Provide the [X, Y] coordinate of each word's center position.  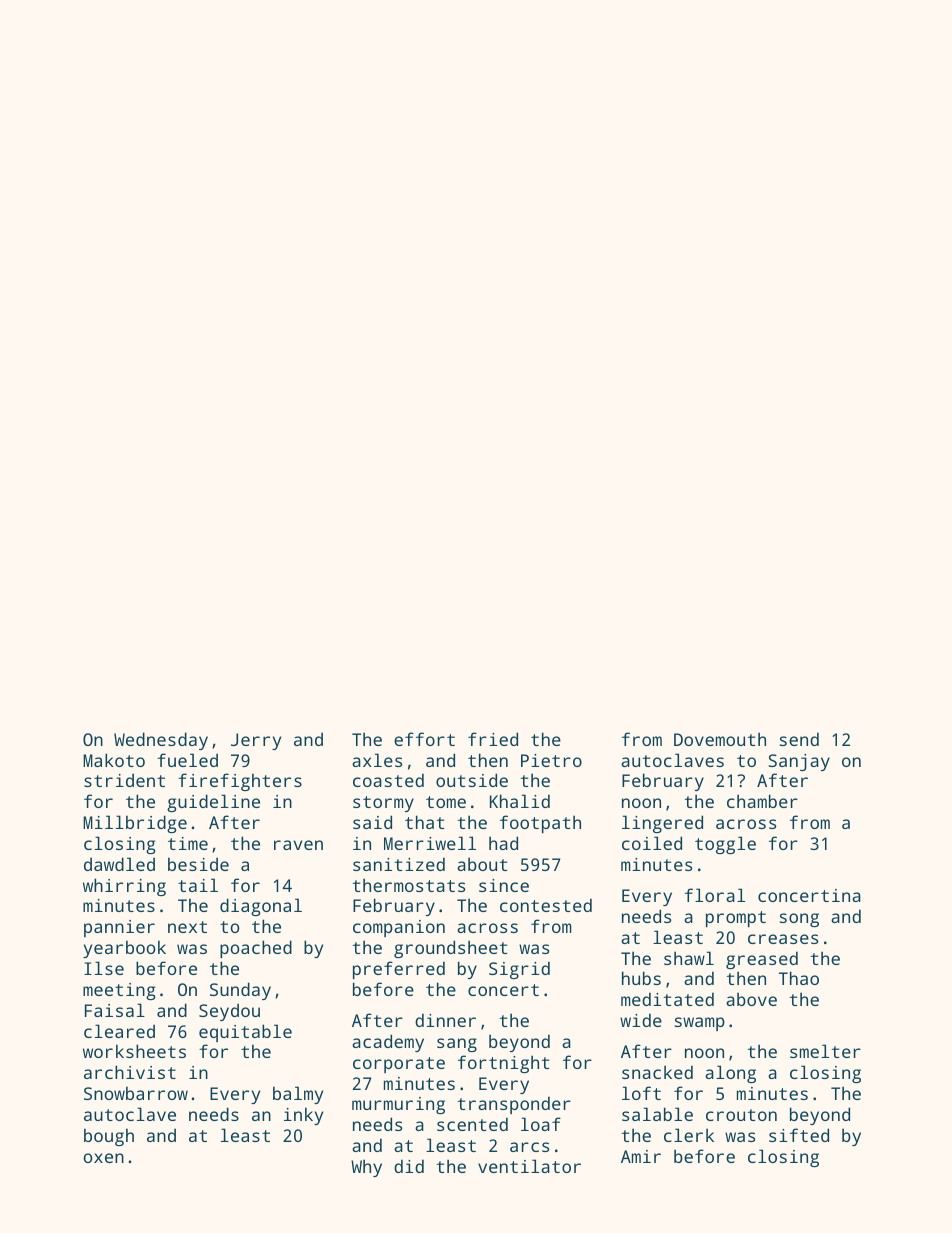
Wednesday [161, 741]
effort [424, 739]
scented [472, 1124]
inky [303, 1116]
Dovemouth [720, 739]
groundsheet [450, 949]
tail [198, 885]
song [799, 920]
